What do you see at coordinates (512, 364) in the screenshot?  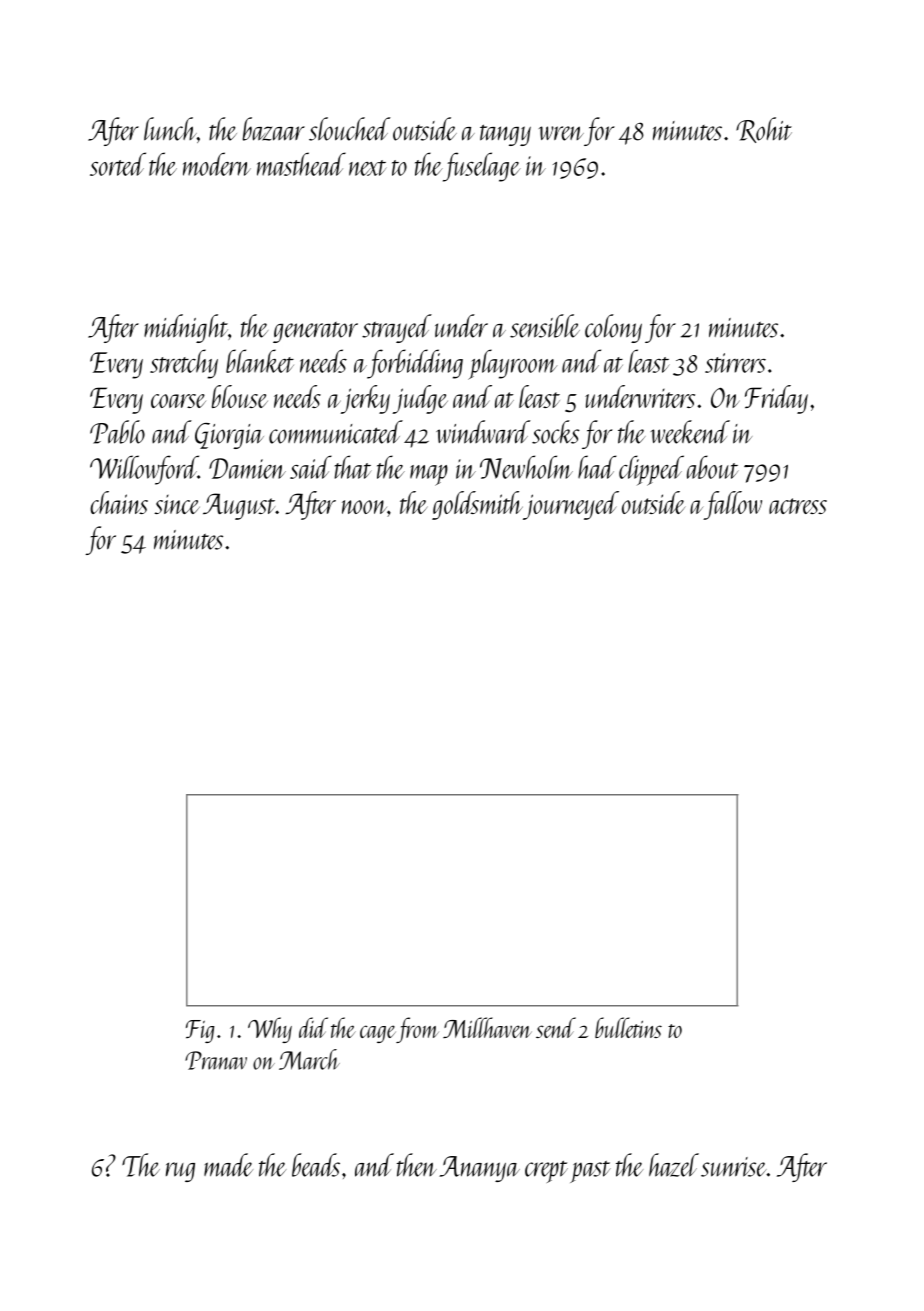 I see `playroom` at bounding box center [512, 364].
